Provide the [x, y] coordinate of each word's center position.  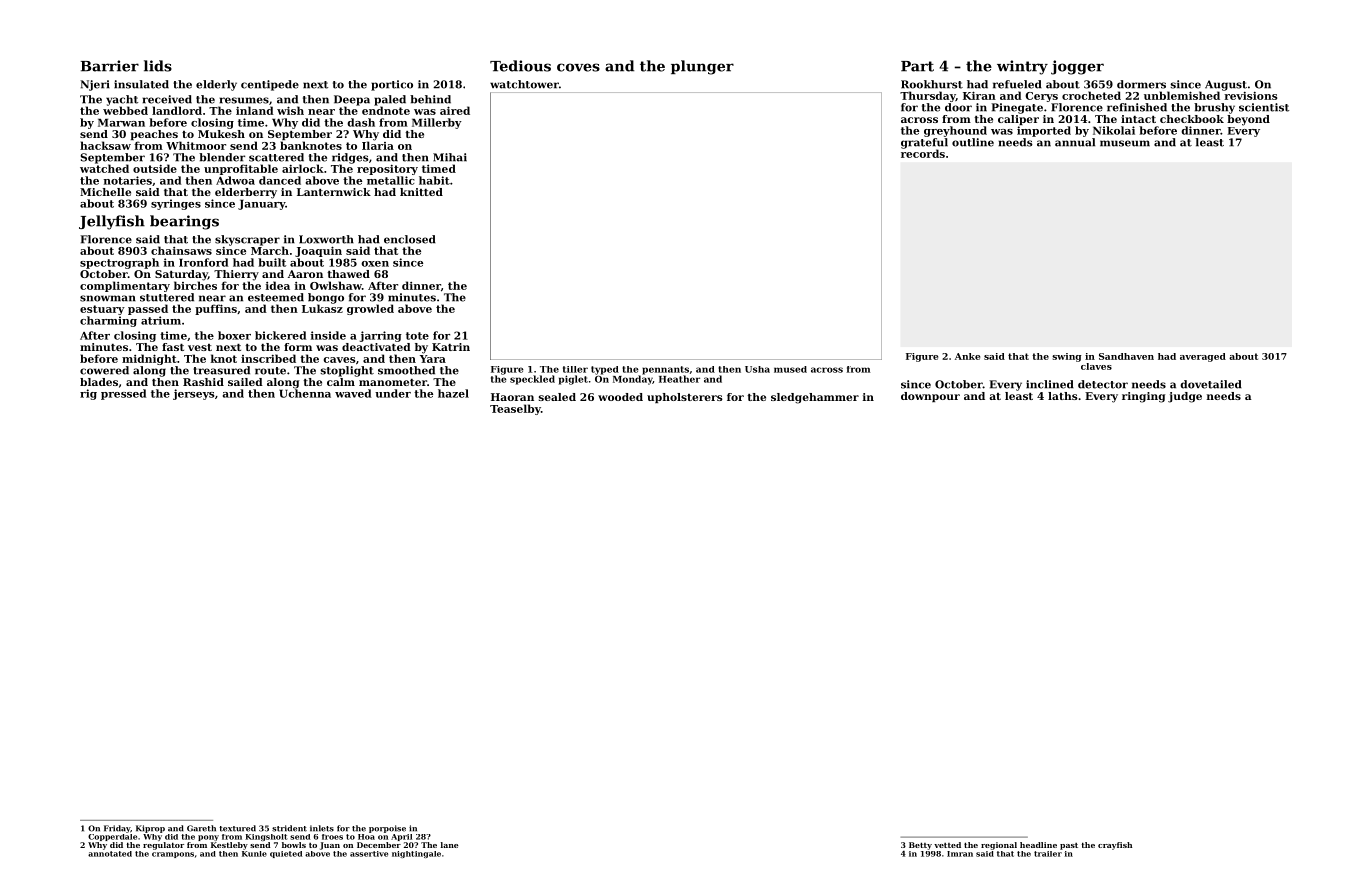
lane [449, 845]
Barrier [110, 66]
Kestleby [229, 846]
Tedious [520, 66]
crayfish [1115, 846]
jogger [1077, 67]
